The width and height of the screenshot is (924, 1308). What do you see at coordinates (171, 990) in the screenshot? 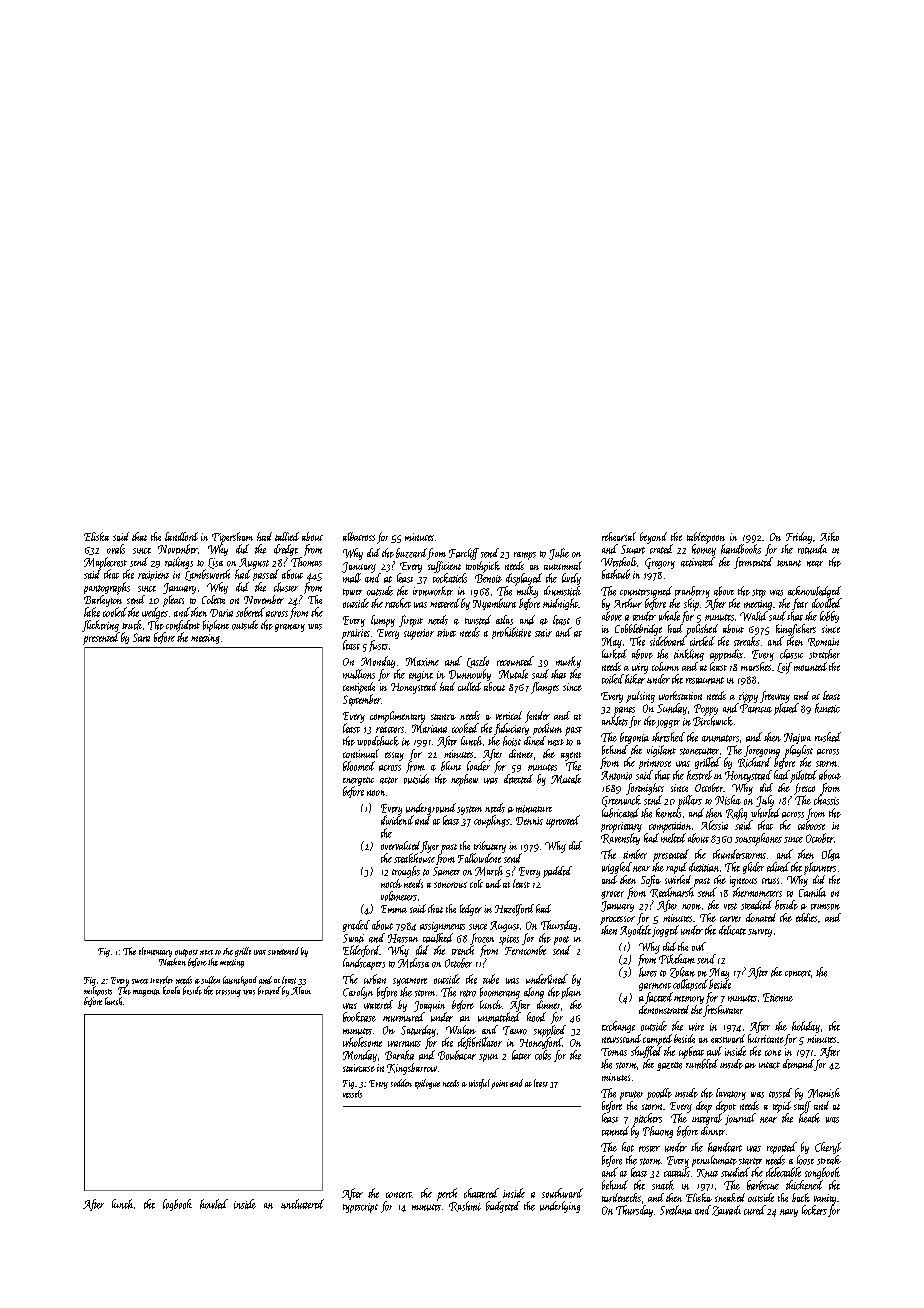
I see `koala` at bounding box center [171, 990].
